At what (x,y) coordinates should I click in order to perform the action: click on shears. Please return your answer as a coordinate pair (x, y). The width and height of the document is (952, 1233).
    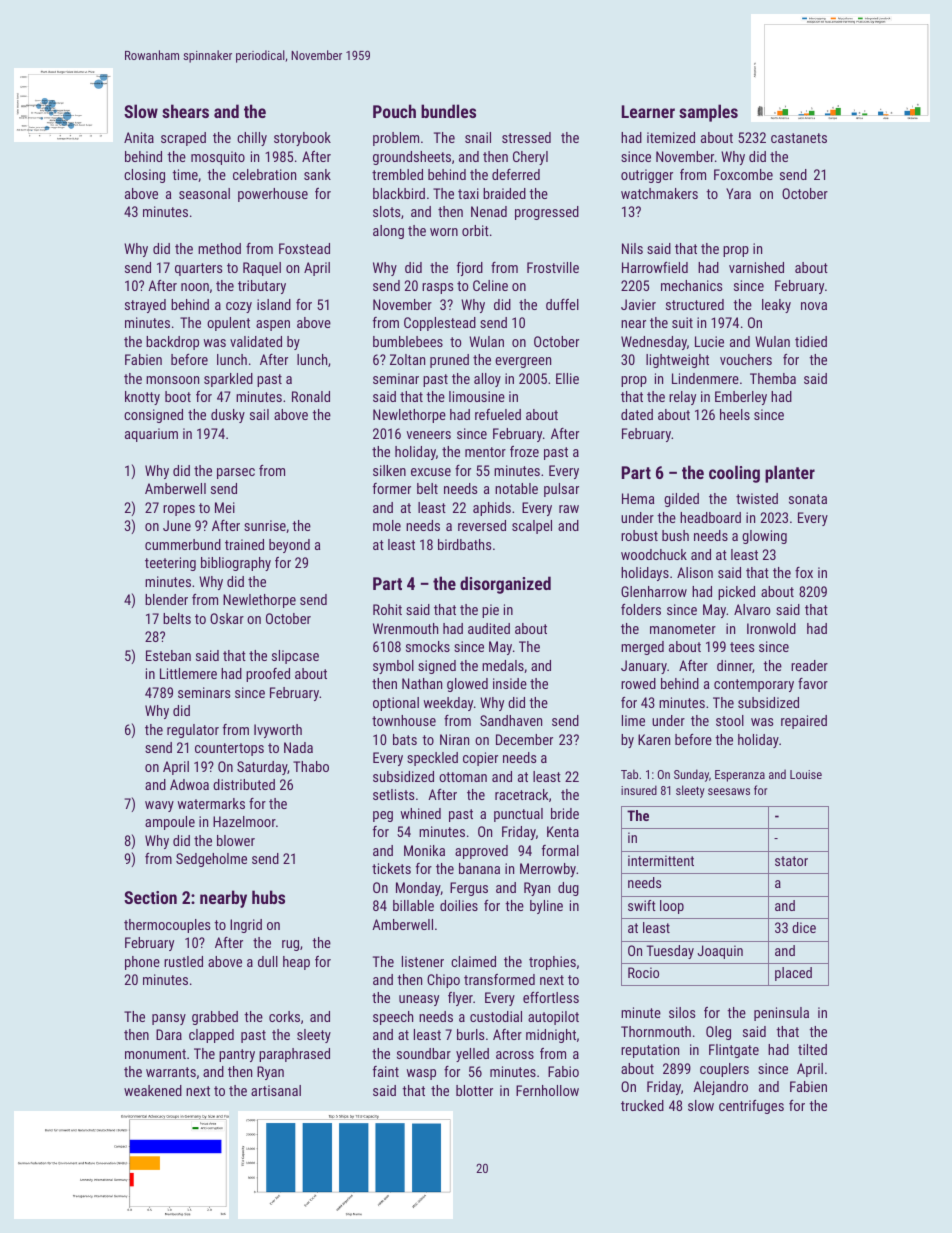
    Looking at the image, I should click on (185, 111).
